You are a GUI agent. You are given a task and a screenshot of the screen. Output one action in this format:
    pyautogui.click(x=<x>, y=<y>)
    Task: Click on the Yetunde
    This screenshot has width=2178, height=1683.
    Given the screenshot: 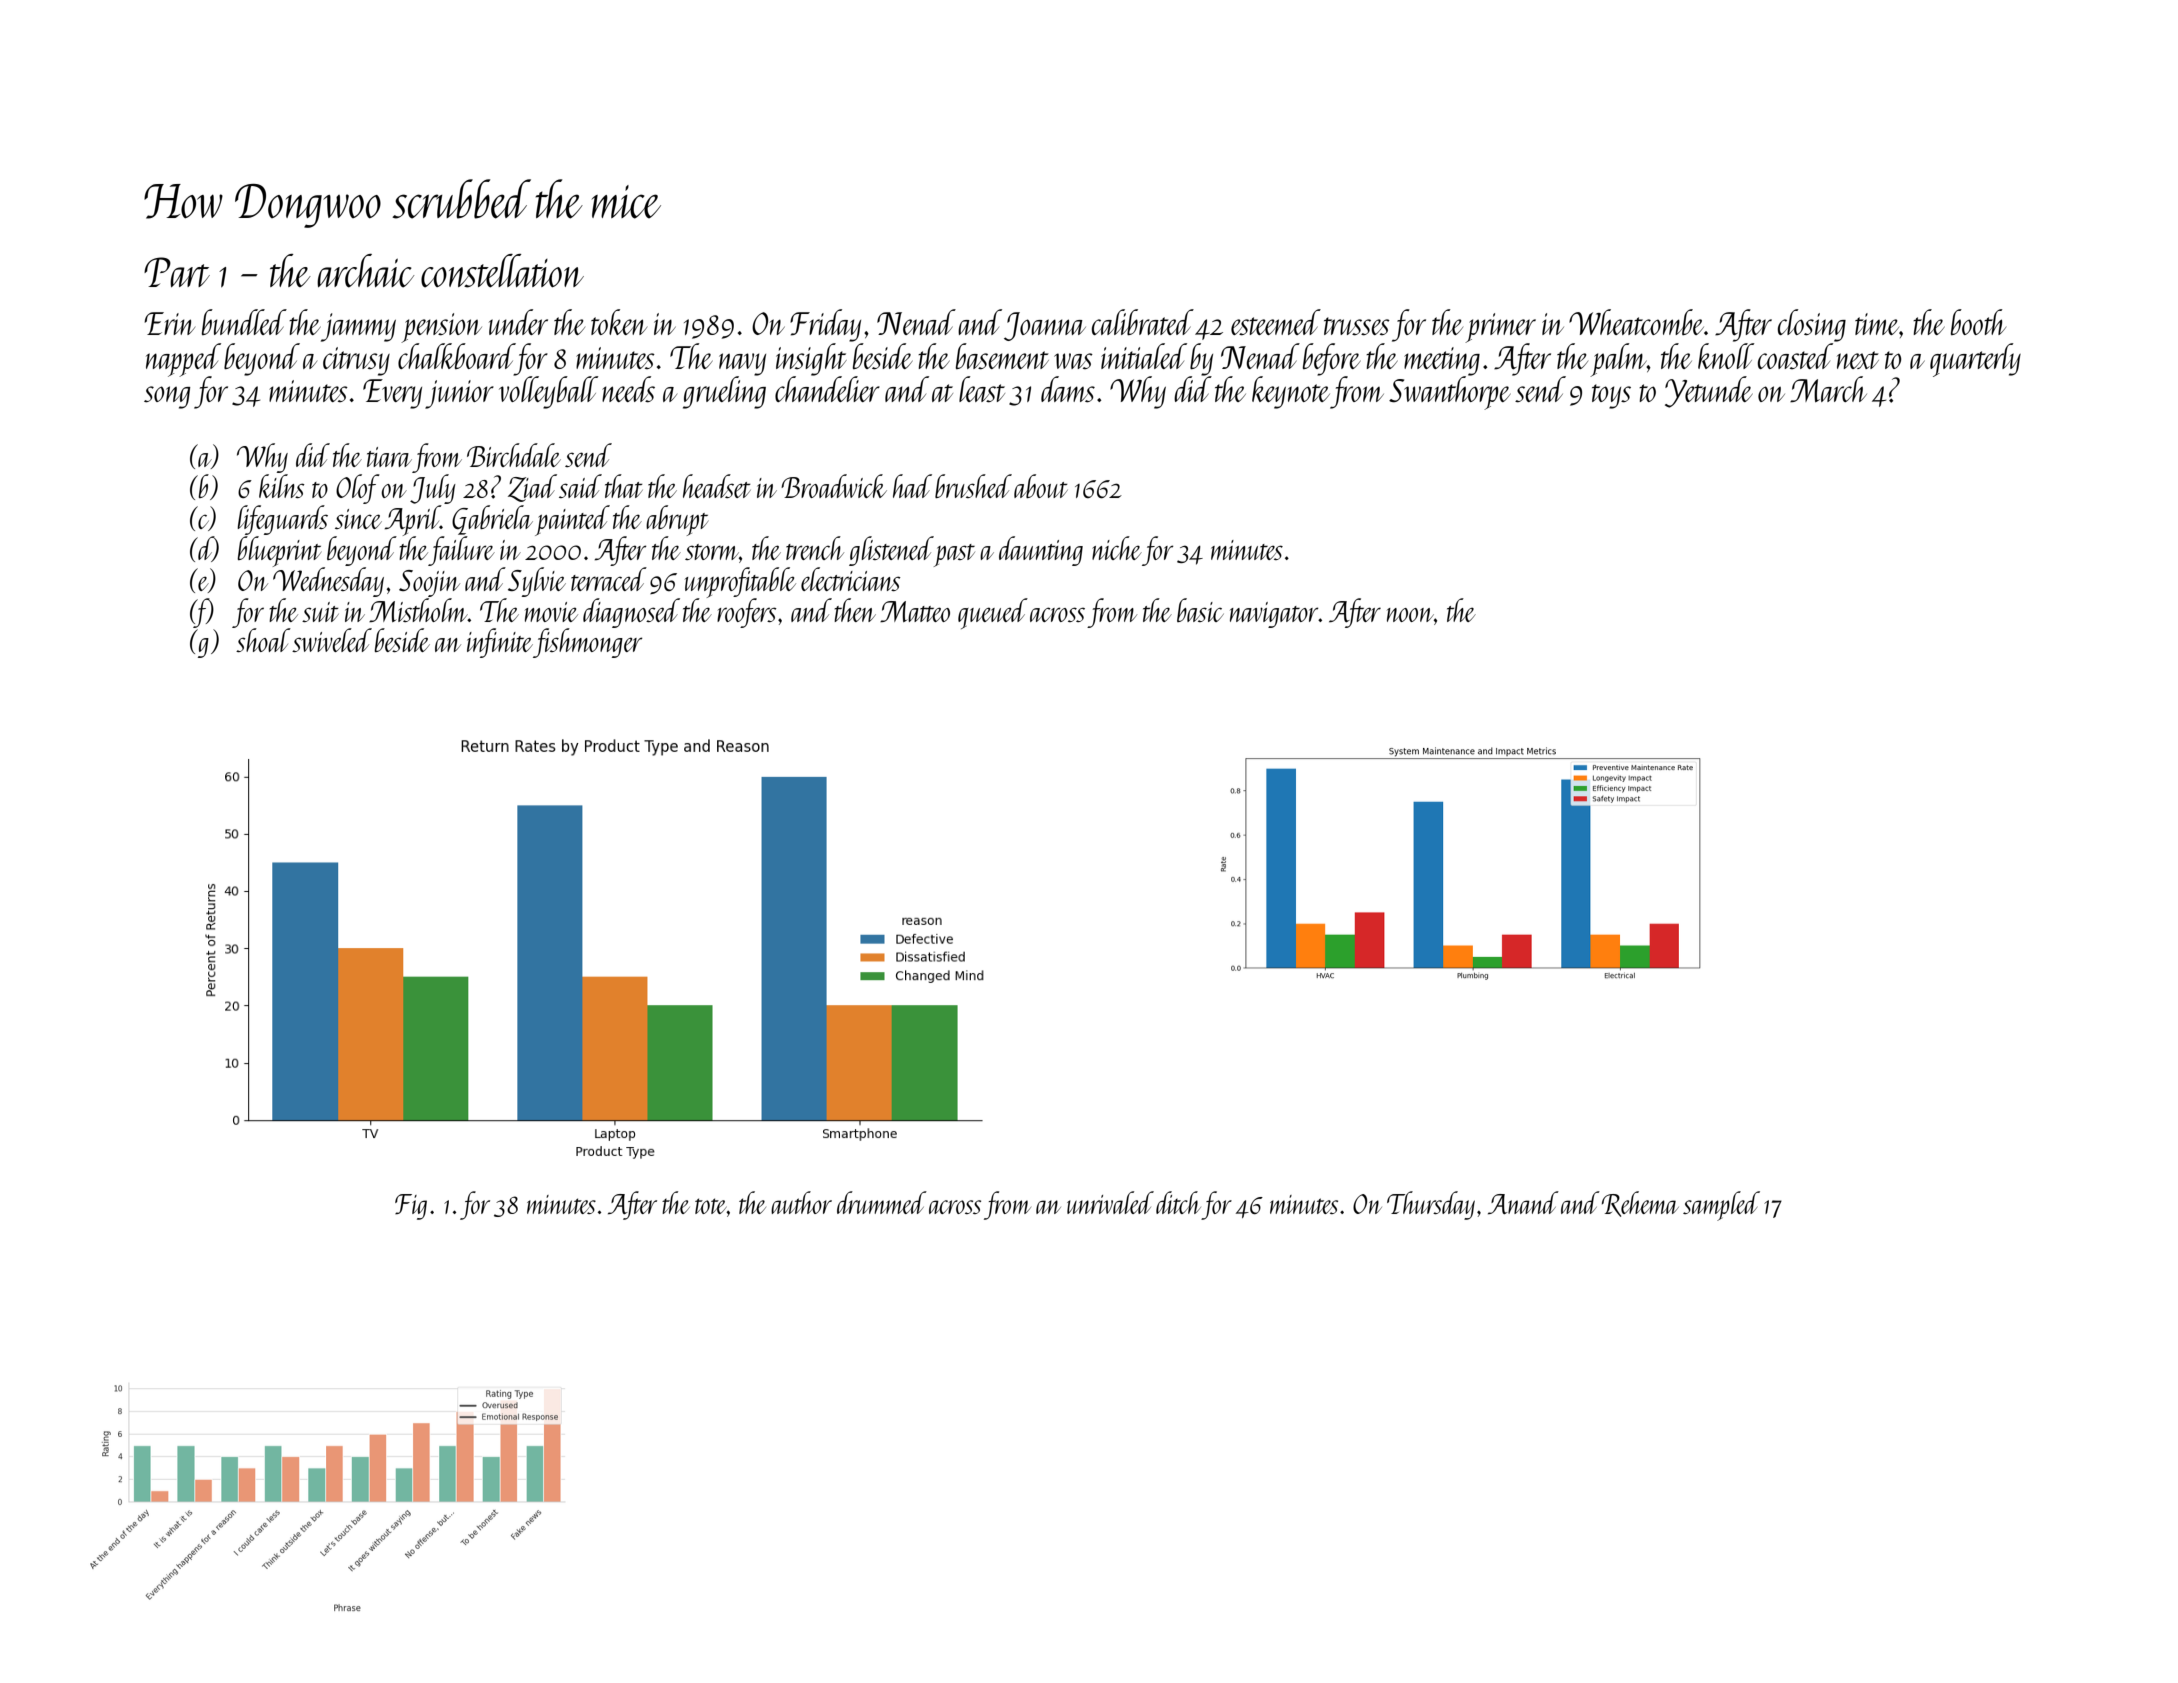 What is the action you would take?
    pyautogui.click(x=1709, y=392)
